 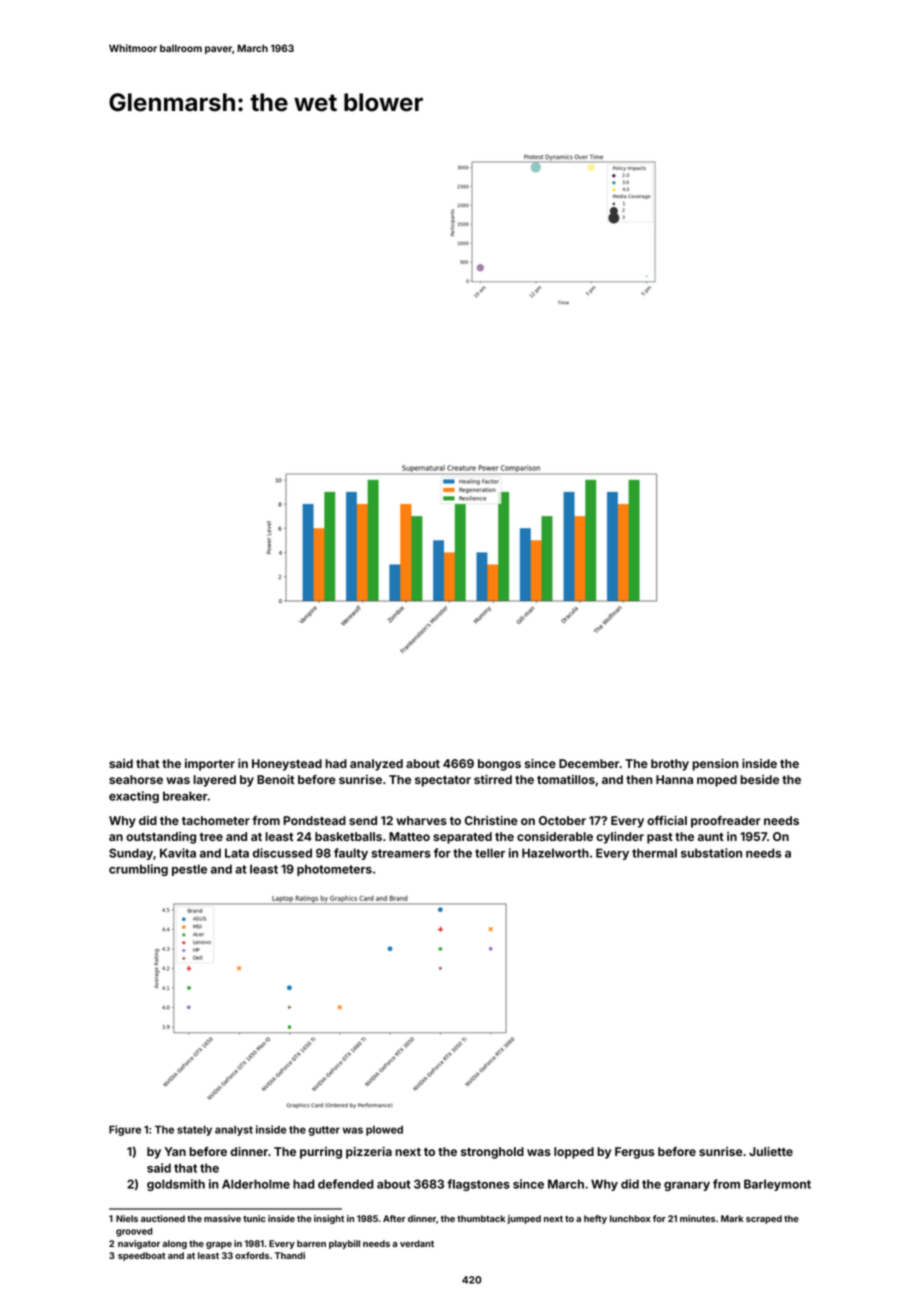 I want to click on photometers, so click(x=334, y=870).
